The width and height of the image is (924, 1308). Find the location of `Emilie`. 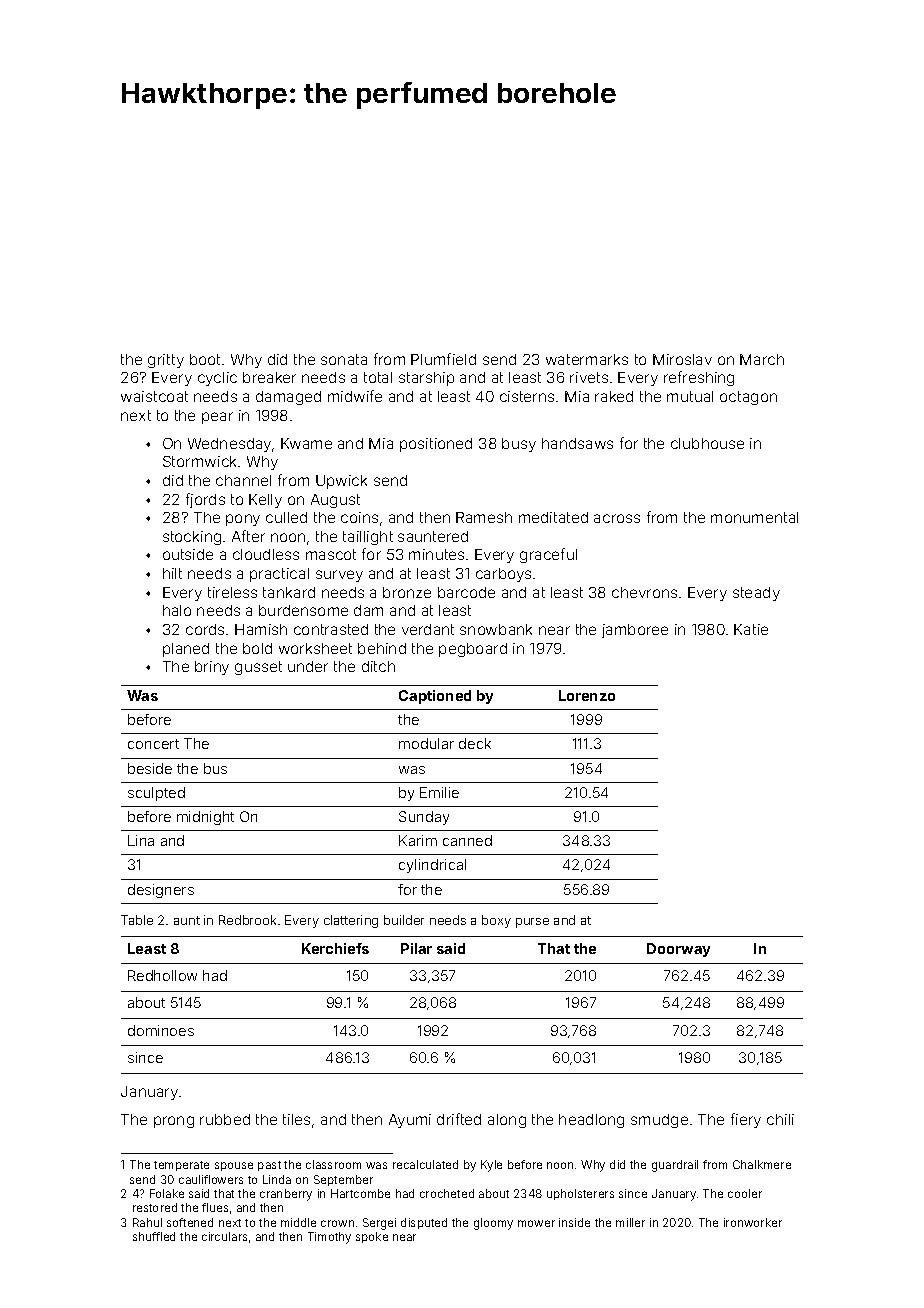

Emilie is located at coordinates (439, 792).
